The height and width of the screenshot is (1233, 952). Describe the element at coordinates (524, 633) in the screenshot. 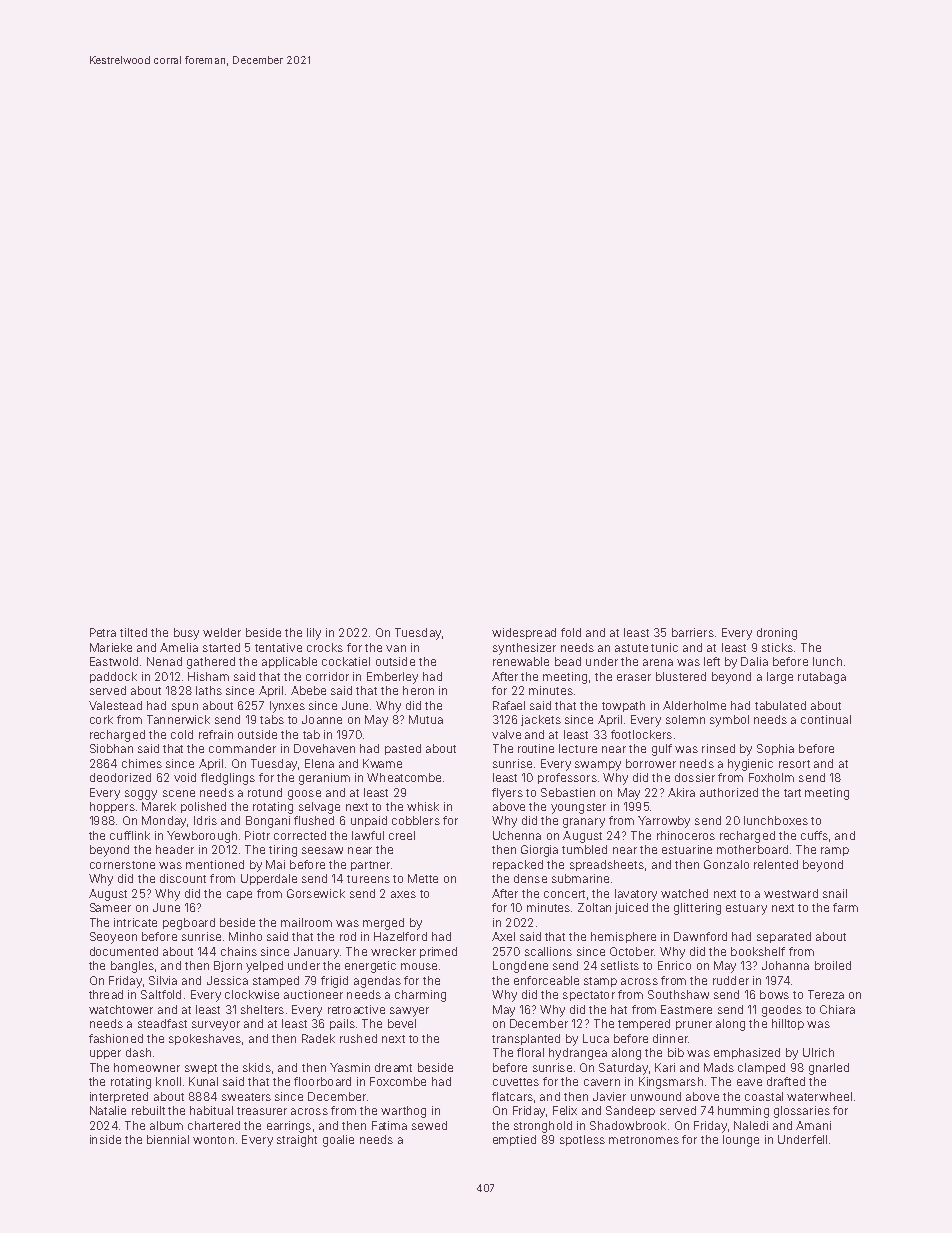

I see `widespread` at that location.
